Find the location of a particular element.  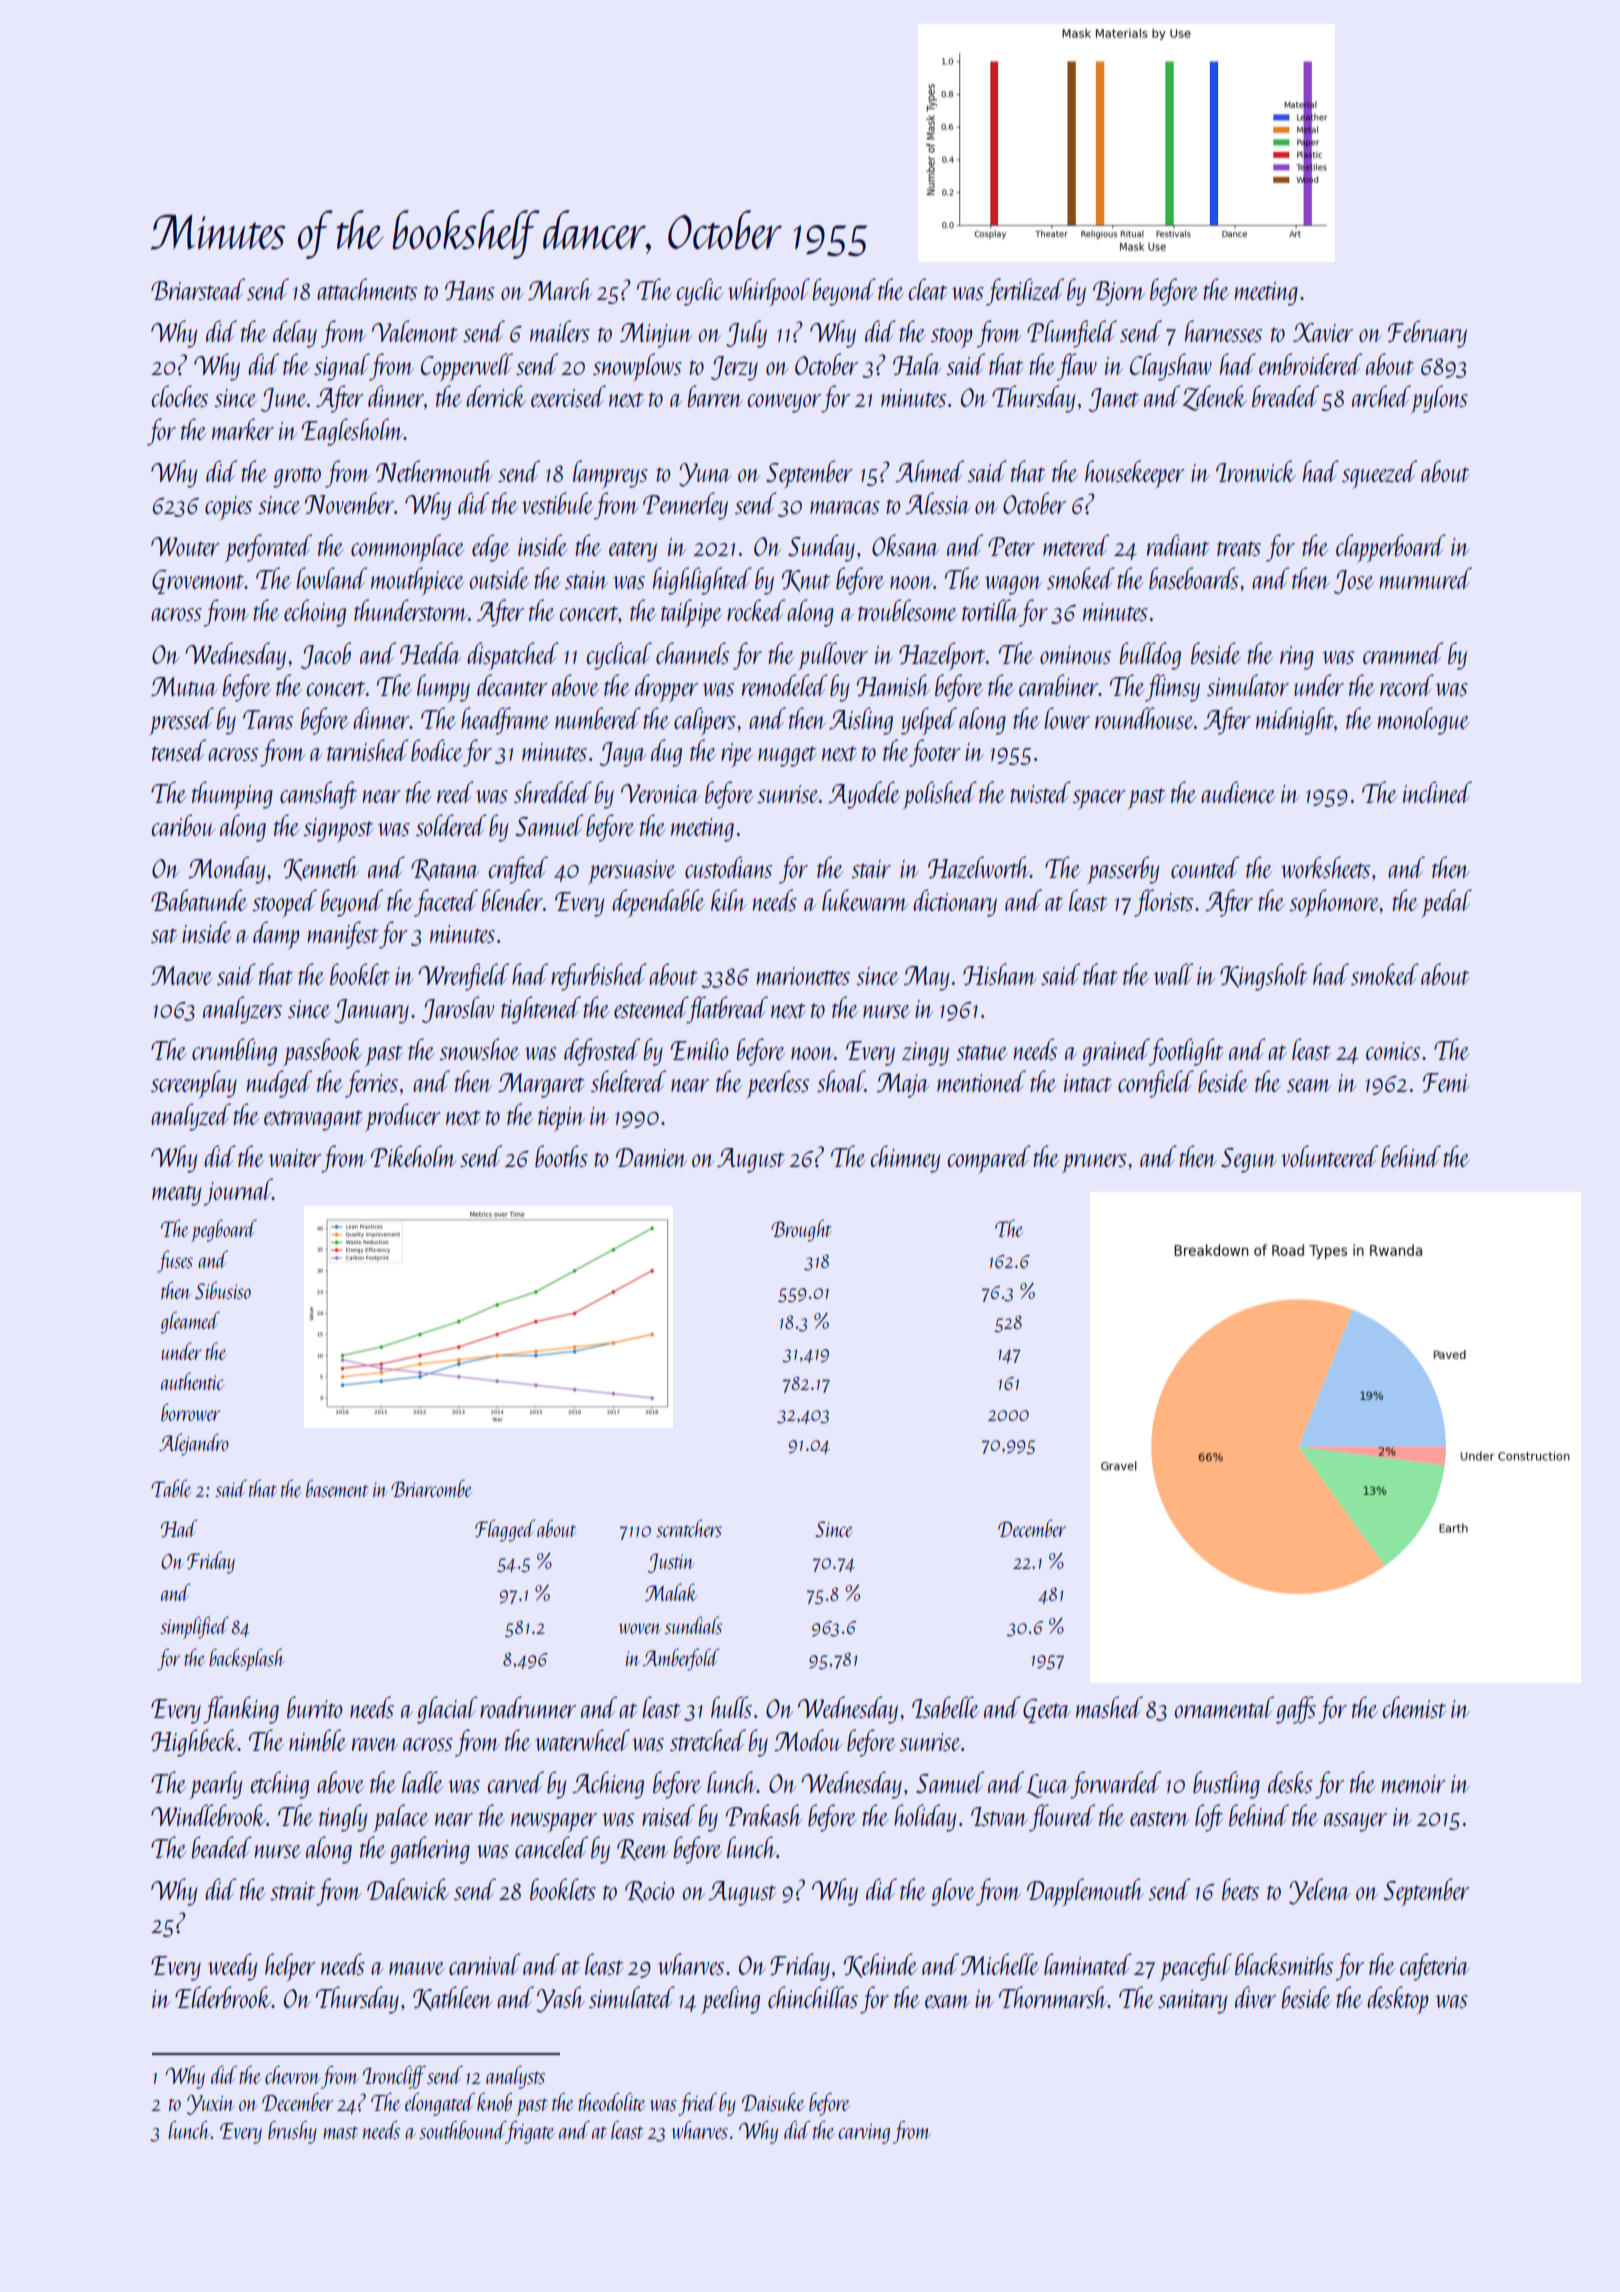

Femi is located at coordinates (1446, 1082).
